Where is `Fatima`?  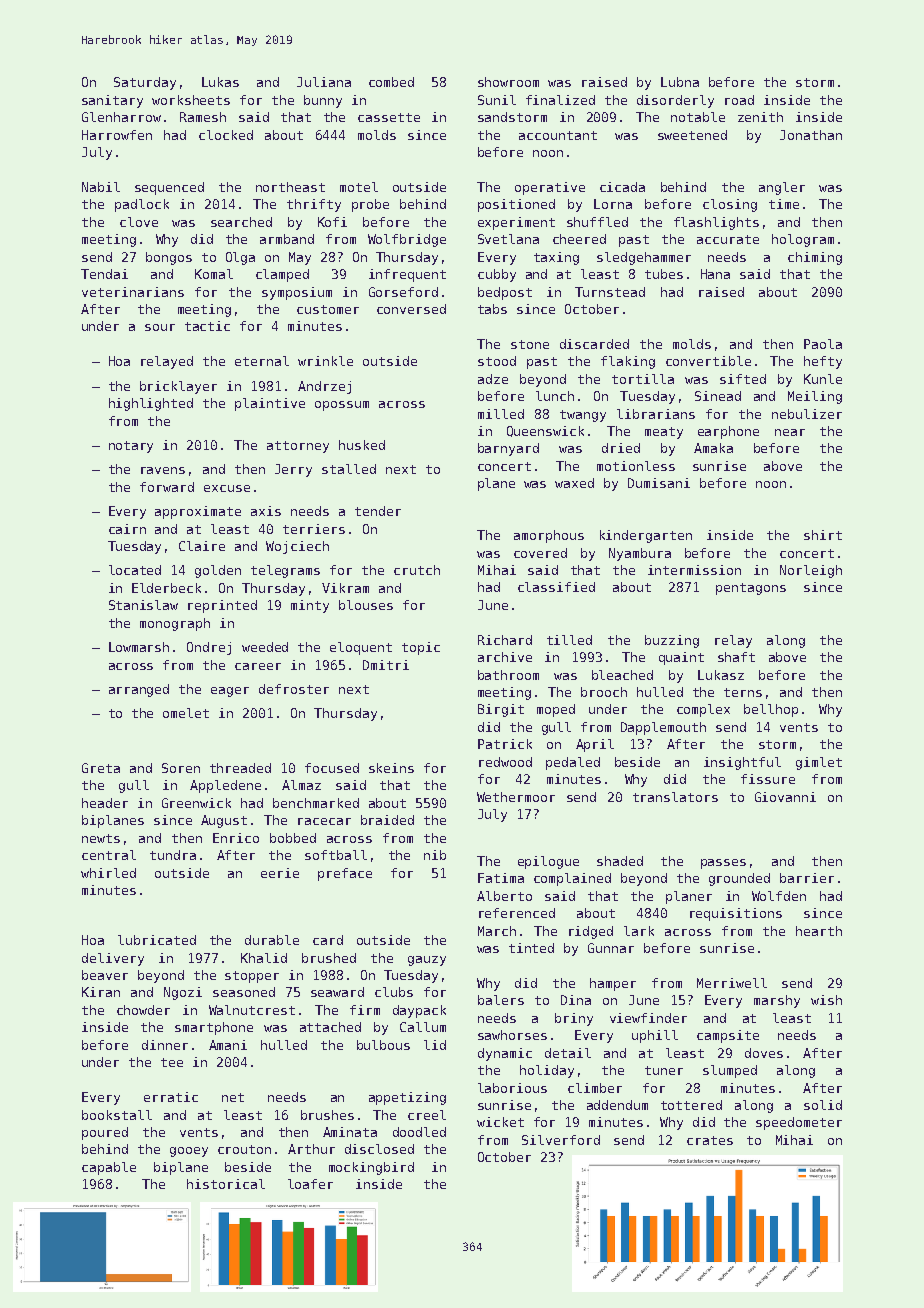 Fatima is located at coordinates (501, 878).
